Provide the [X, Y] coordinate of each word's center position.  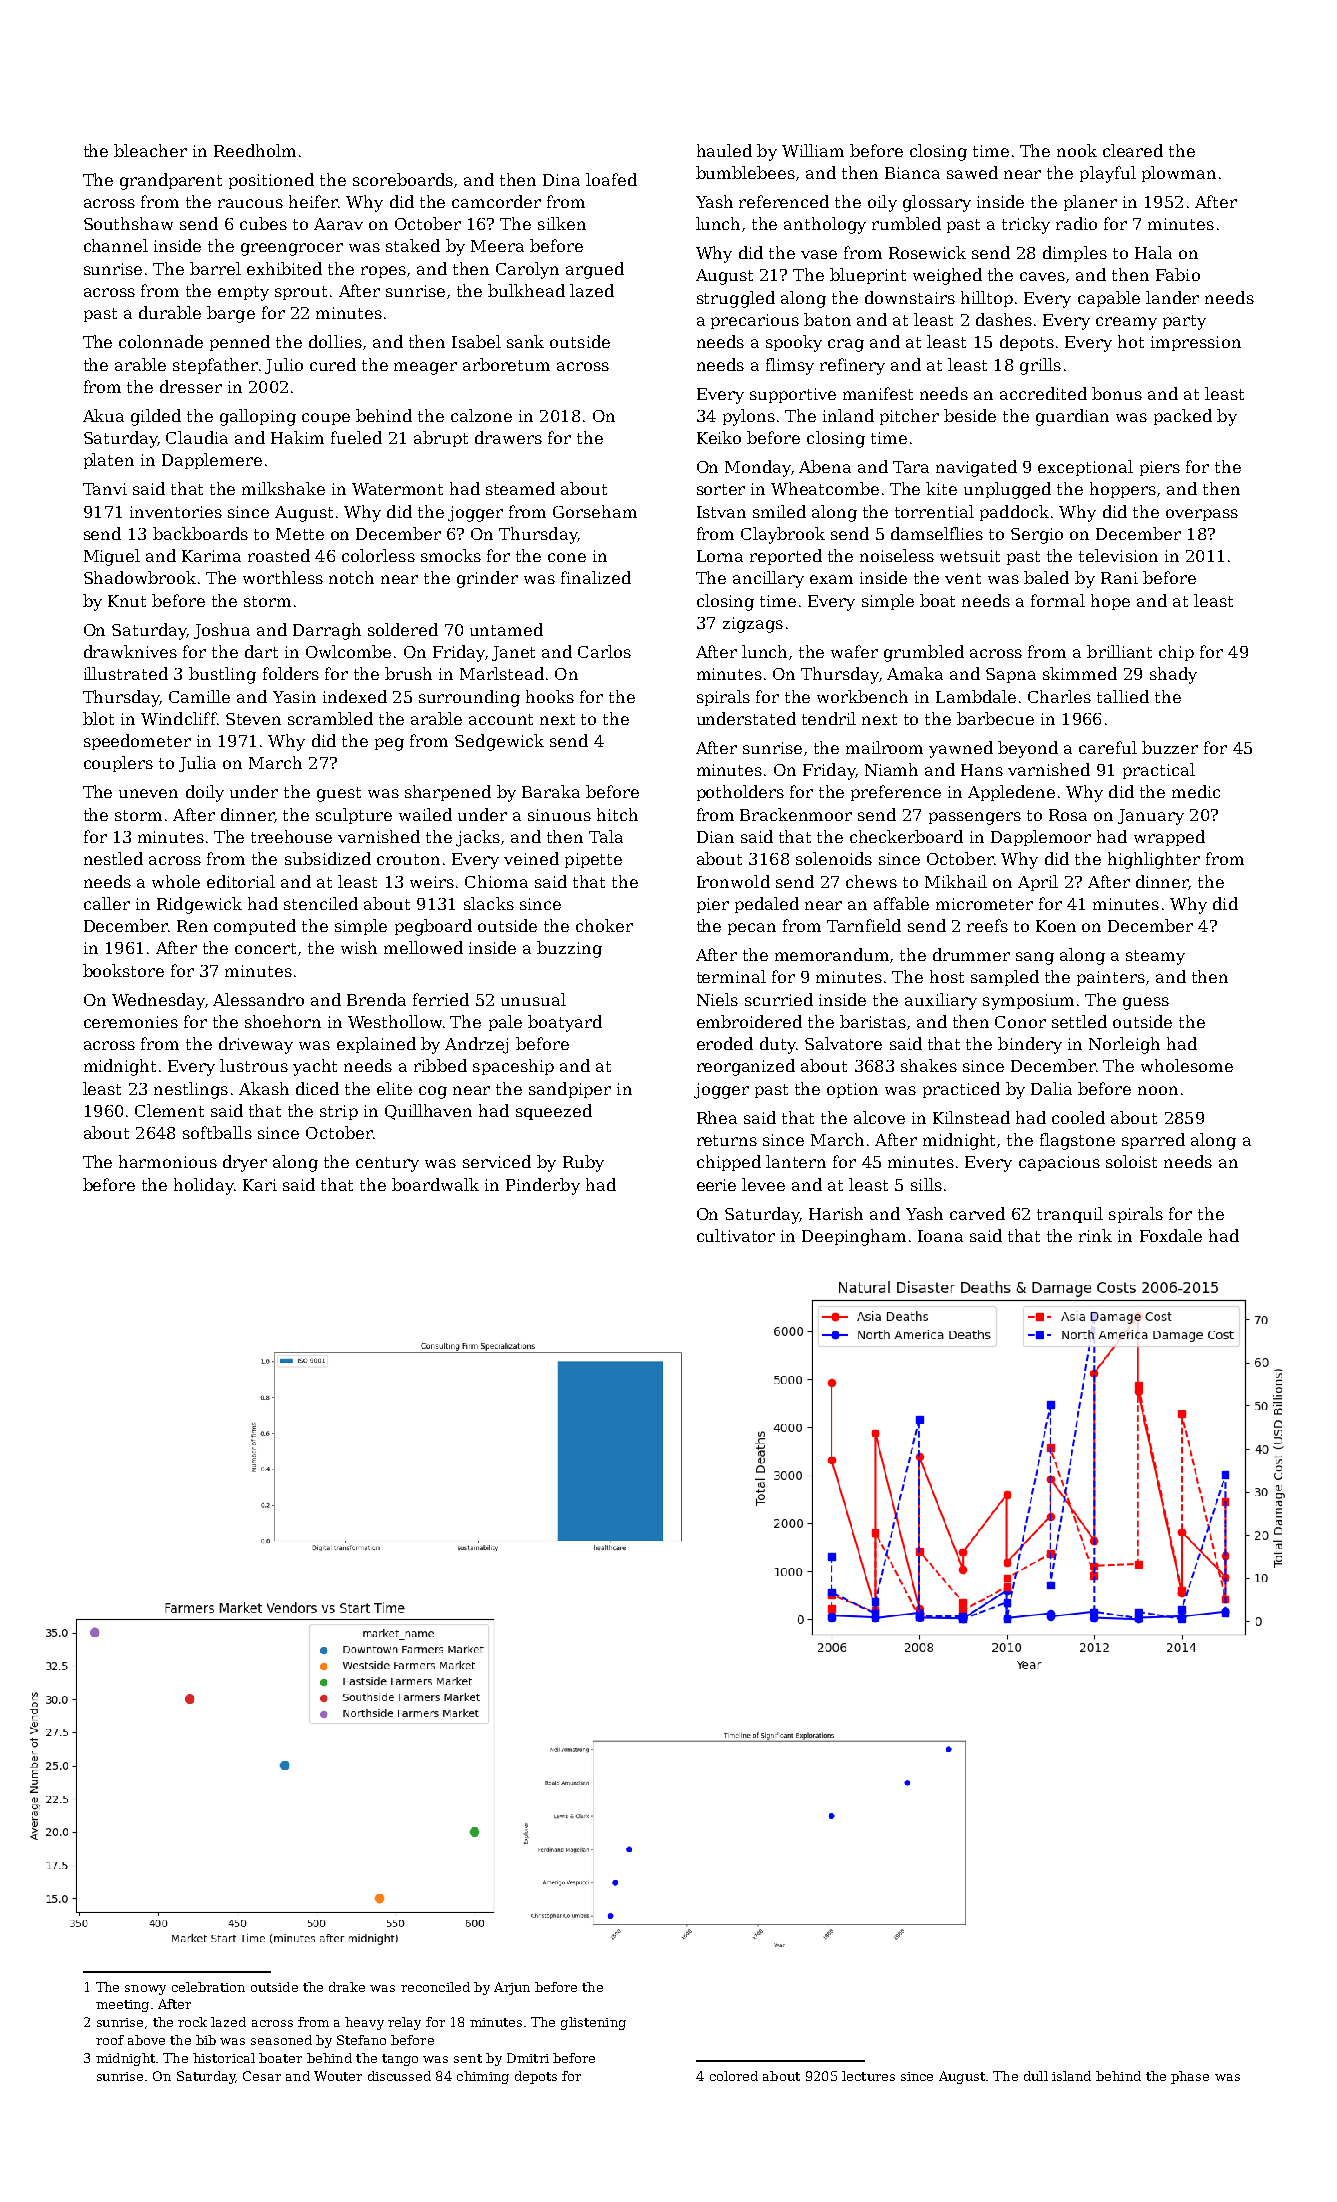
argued [595, 270]
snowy [145, 1990]
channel [116, 245]
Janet [513, 653]
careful [1108, 747]
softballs [217, 1132]
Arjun [512, 1988]
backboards [200, 533]
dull [1036, 2076]
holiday [204, 1186]
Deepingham [854, 1237]
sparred [1153, 1141]
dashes [1004, 319]
